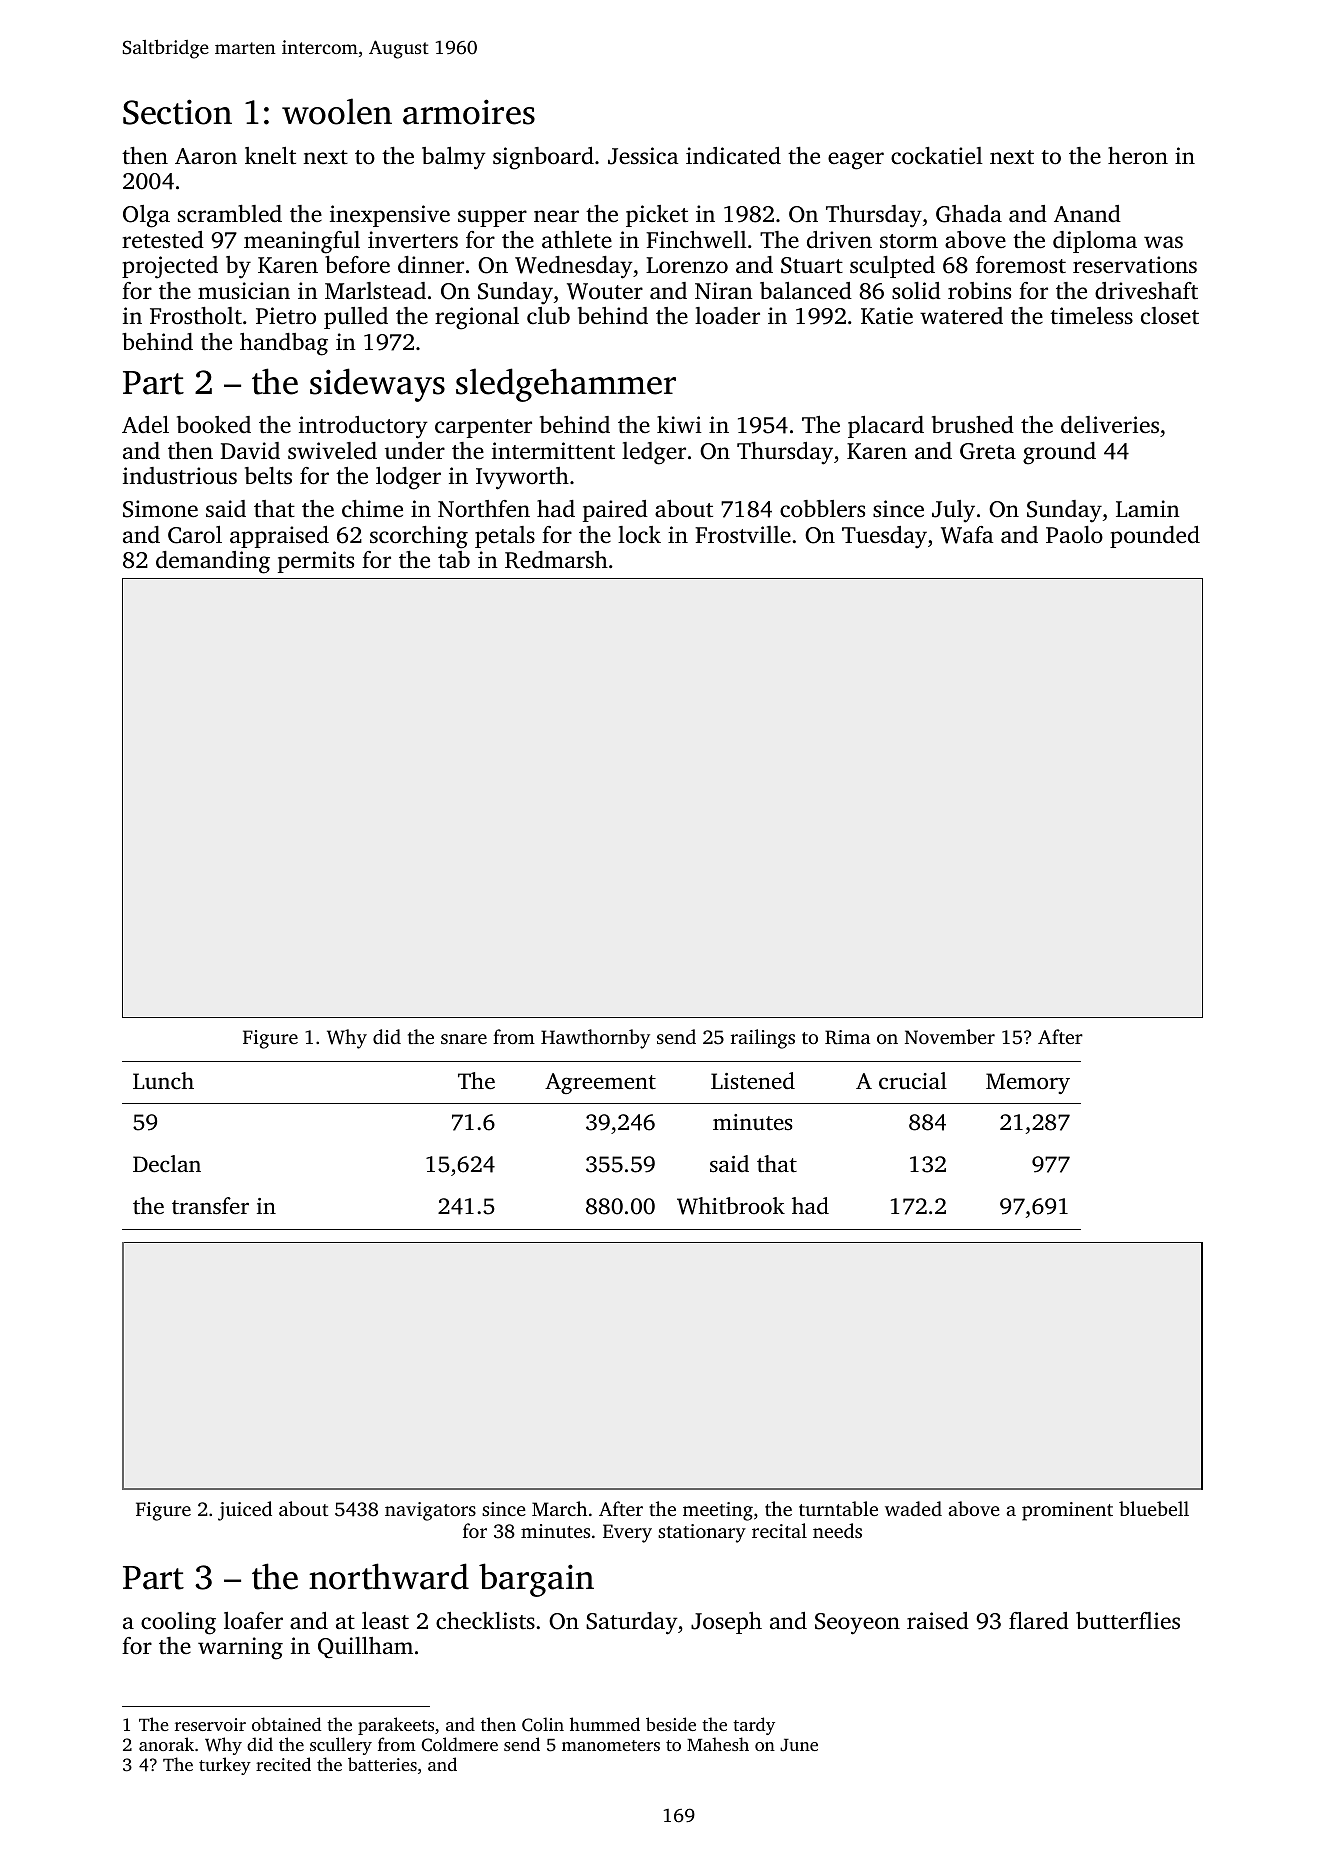 The height and width of the page is (1874, 1325). What do you see at coordinates (913, 1508) in the page?
I see `waded` at bounding box center [913, 1508].
